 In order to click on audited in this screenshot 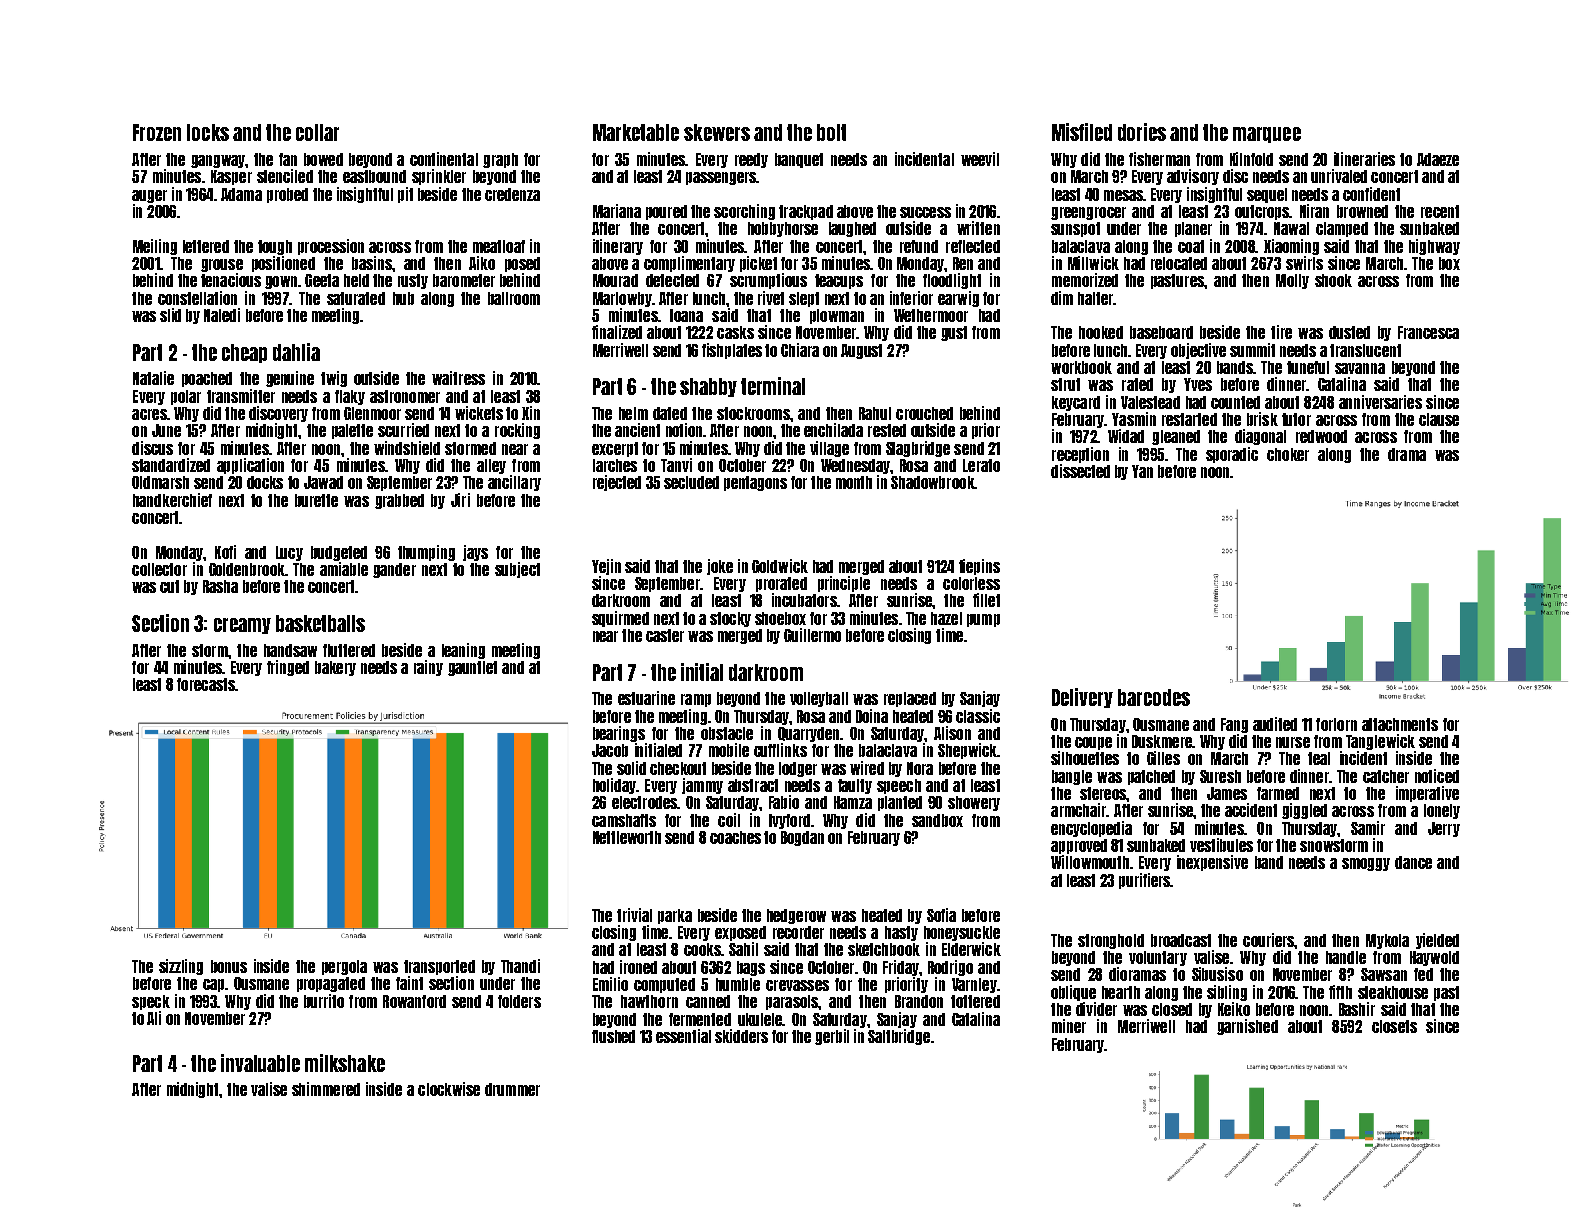, I will do `click(1275, 724)`.
